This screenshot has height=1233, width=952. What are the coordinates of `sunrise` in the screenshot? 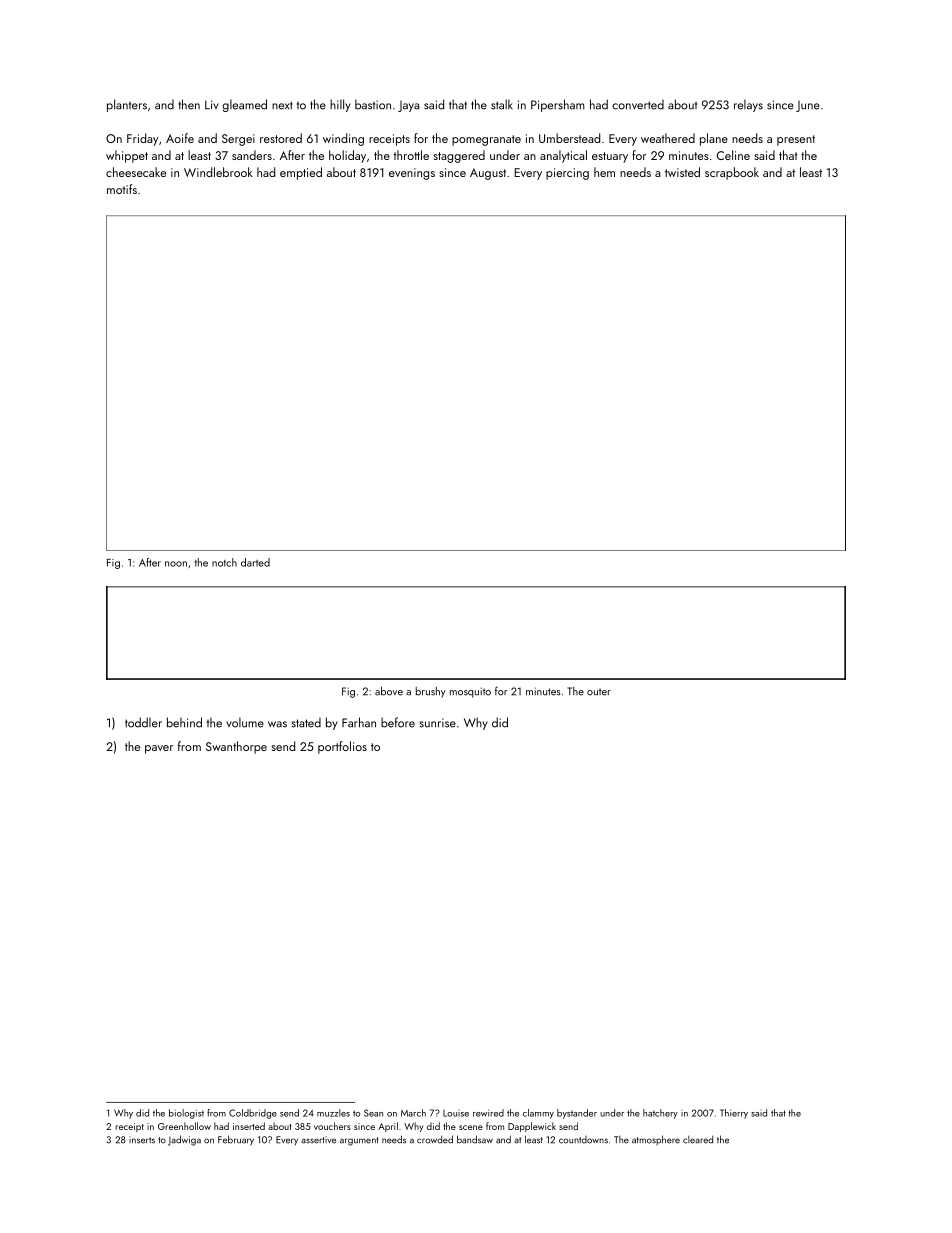 It's located at (438, 723).
